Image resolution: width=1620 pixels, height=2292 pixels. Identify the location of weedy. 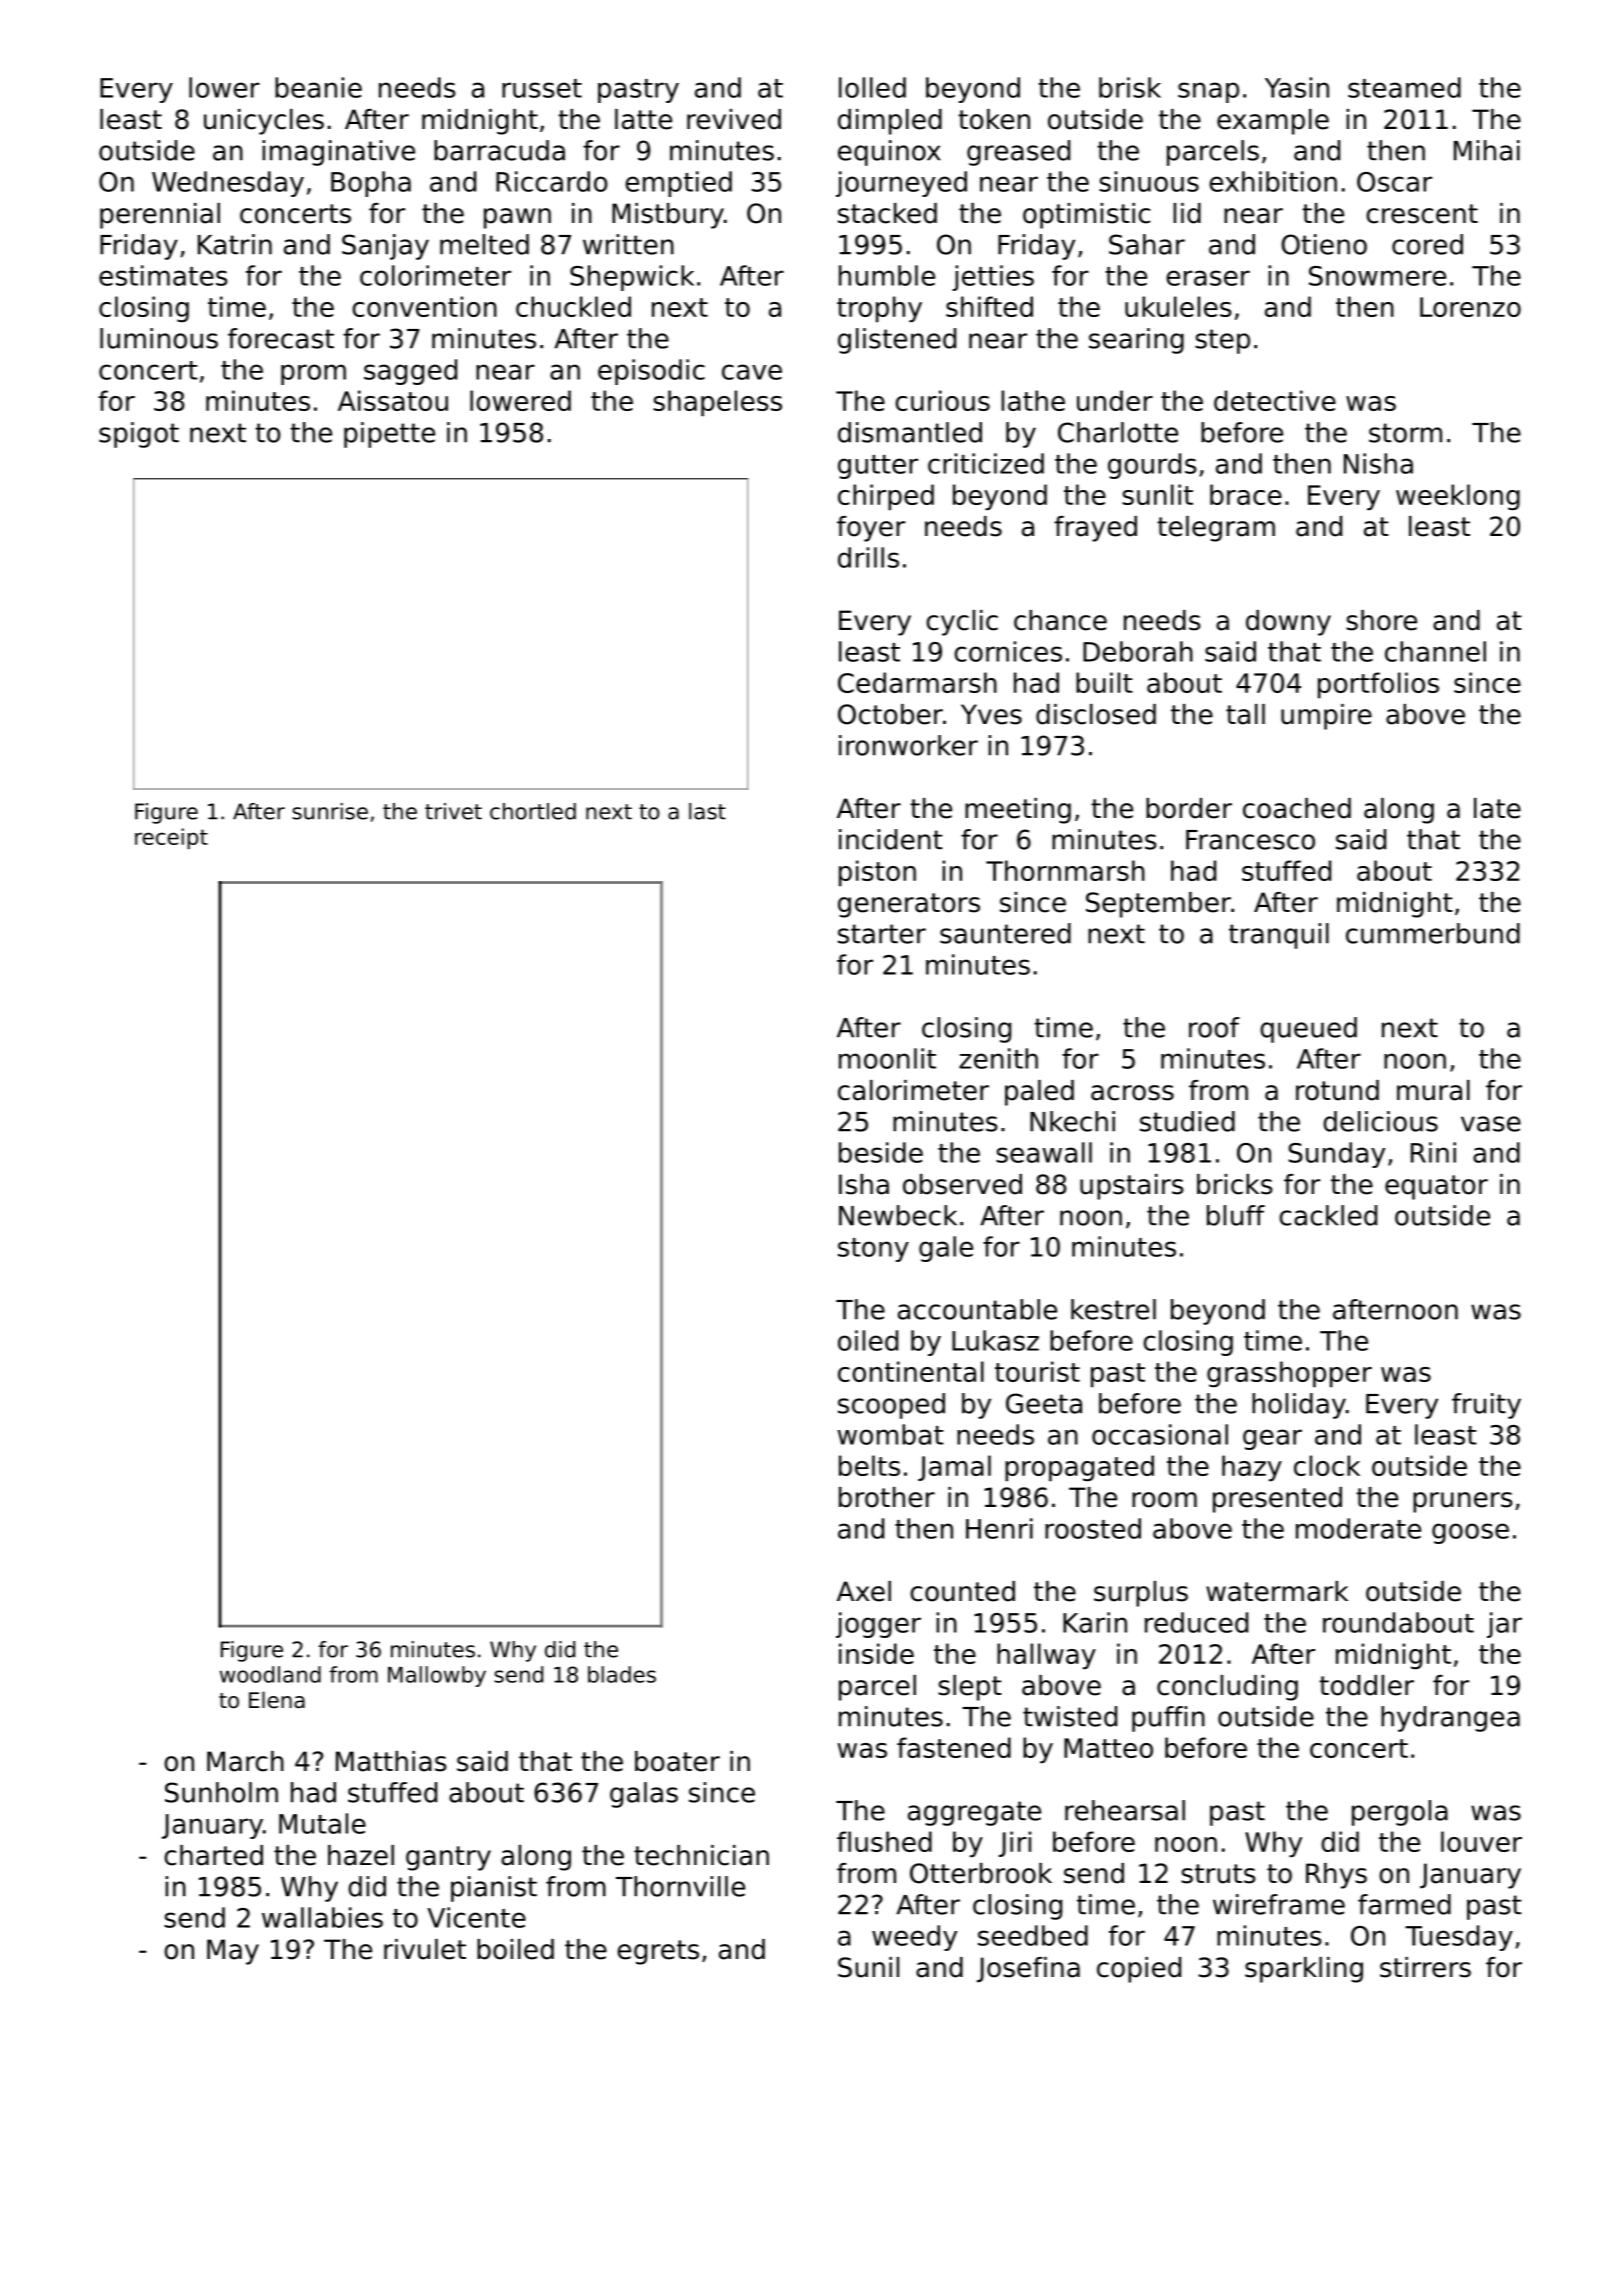
(914, 1938).
